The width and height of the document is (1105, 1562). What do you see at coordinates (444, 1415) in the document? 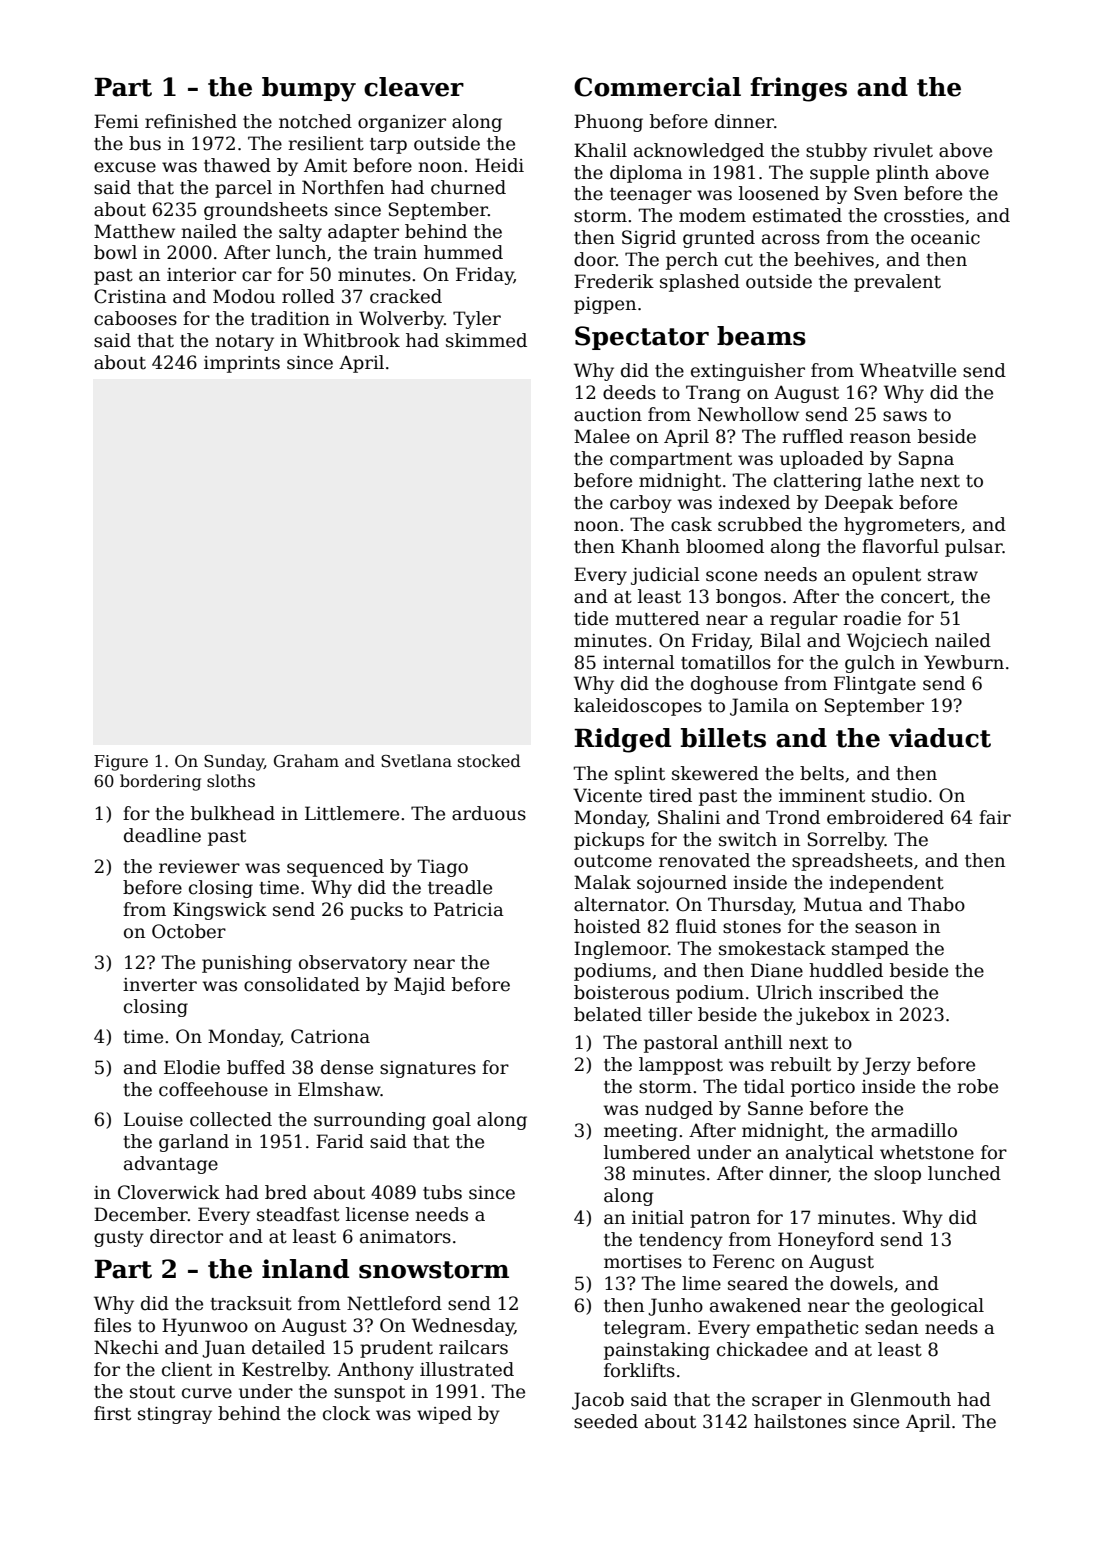
I see `wiped` at bounding box center [444, 1415].
